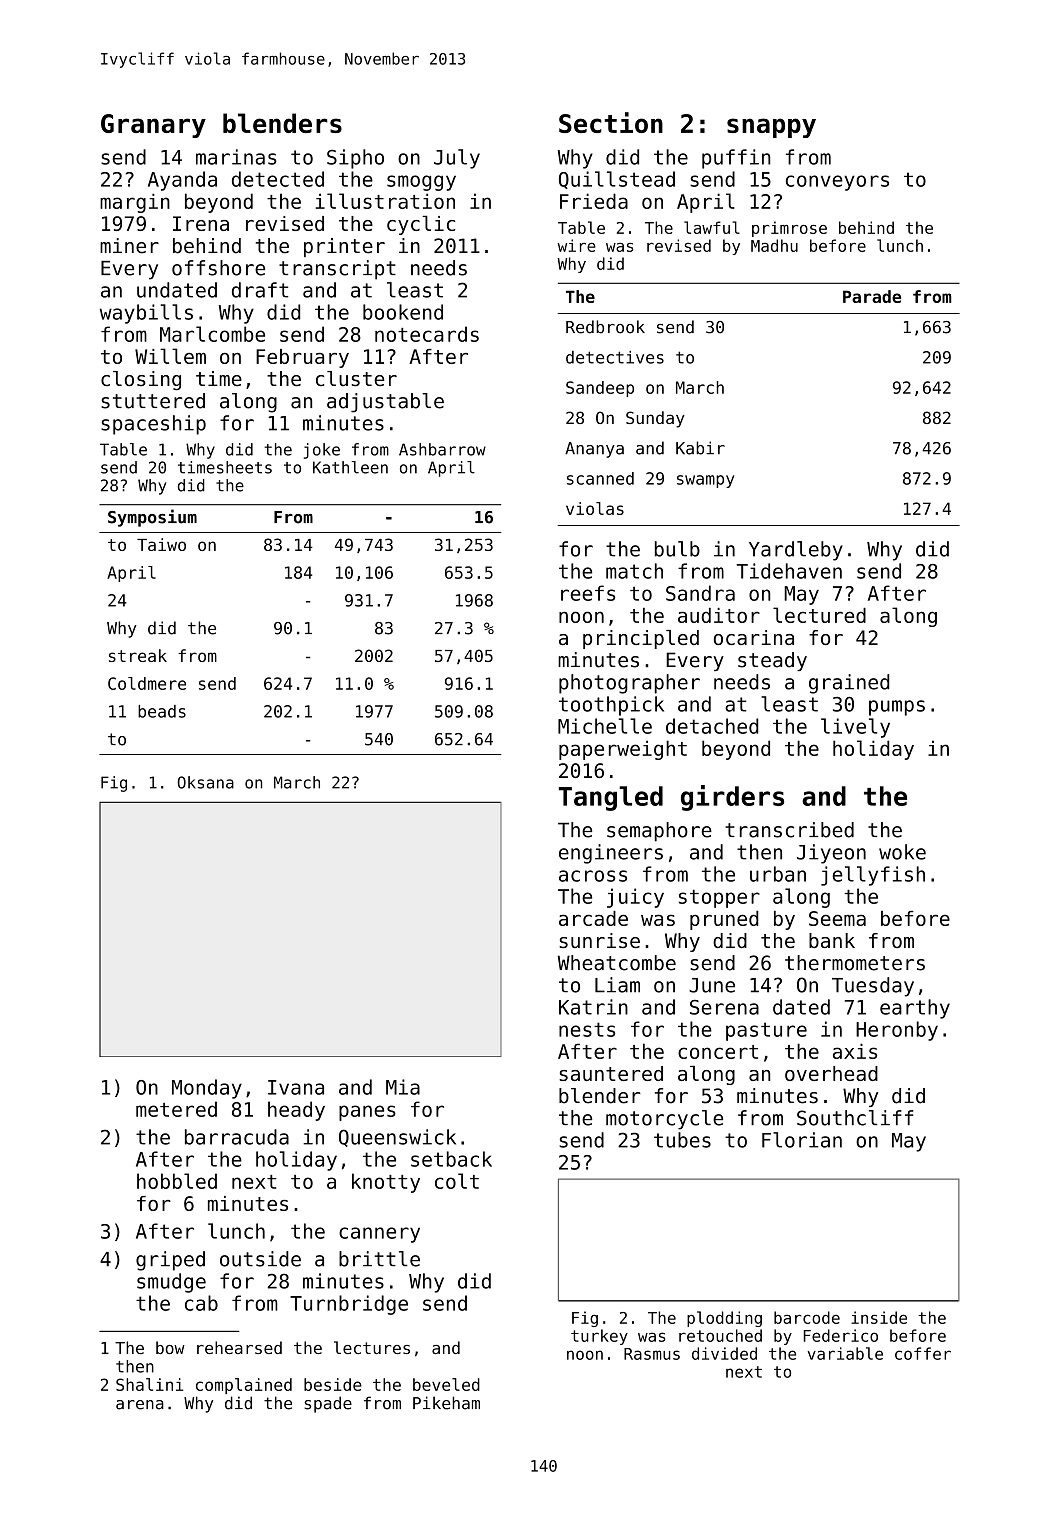 The height and width of the image is (1534, 1059). Describe the element at coordinates (140, 1405) in the image. I see `arena` at that location.
